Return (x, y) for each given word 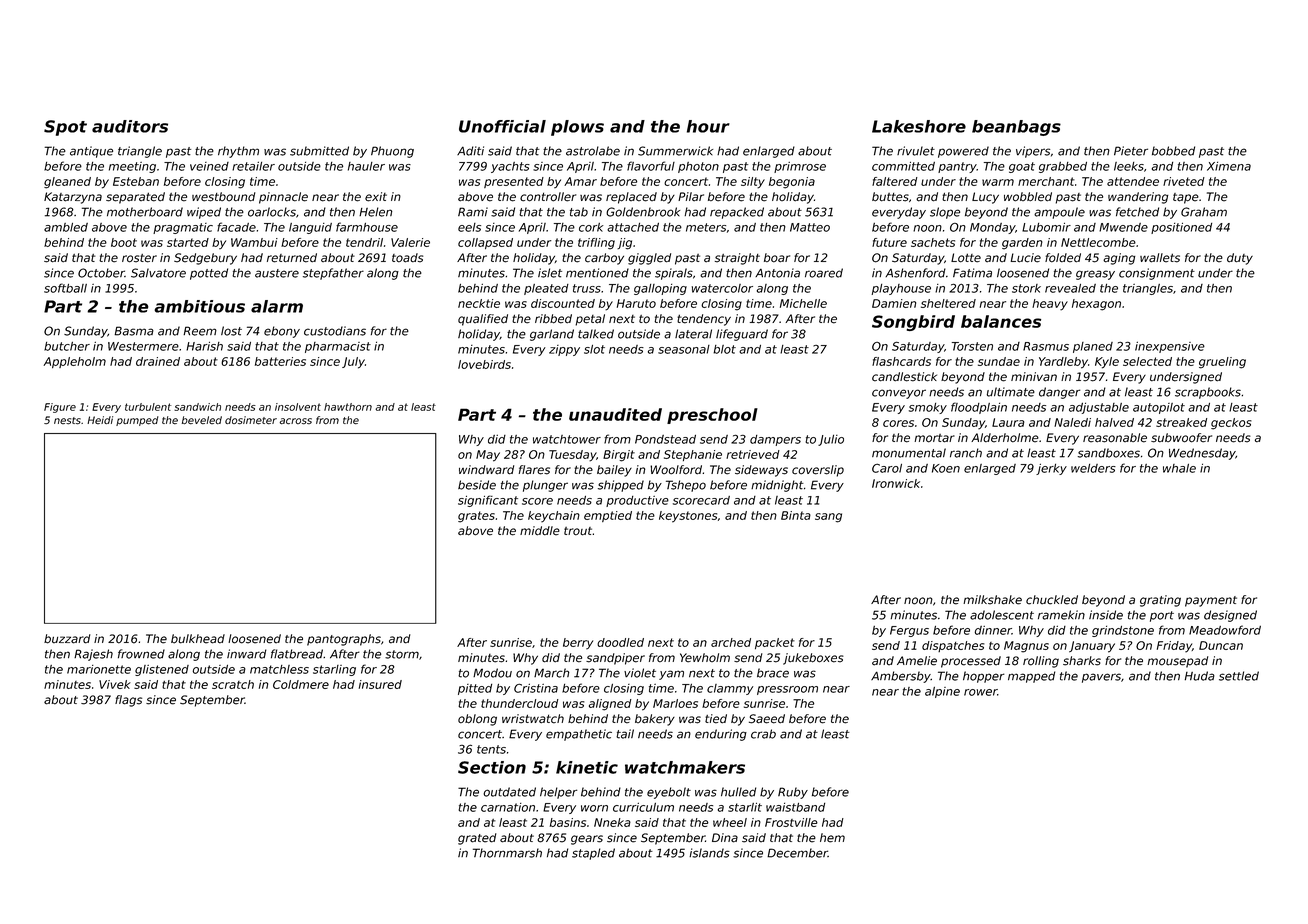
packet (775, 643)
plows (577, 128)
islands (709, 853)
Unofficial (502, 126)
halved (1114, 422)
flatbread (297, 654)
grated (477, 839)
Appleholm (74, 362)
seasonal (684, 349)
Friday (1174, 647)
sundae (999, 361)
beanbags (1016, 128)
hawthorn (348, 407)
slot (594, 349)
